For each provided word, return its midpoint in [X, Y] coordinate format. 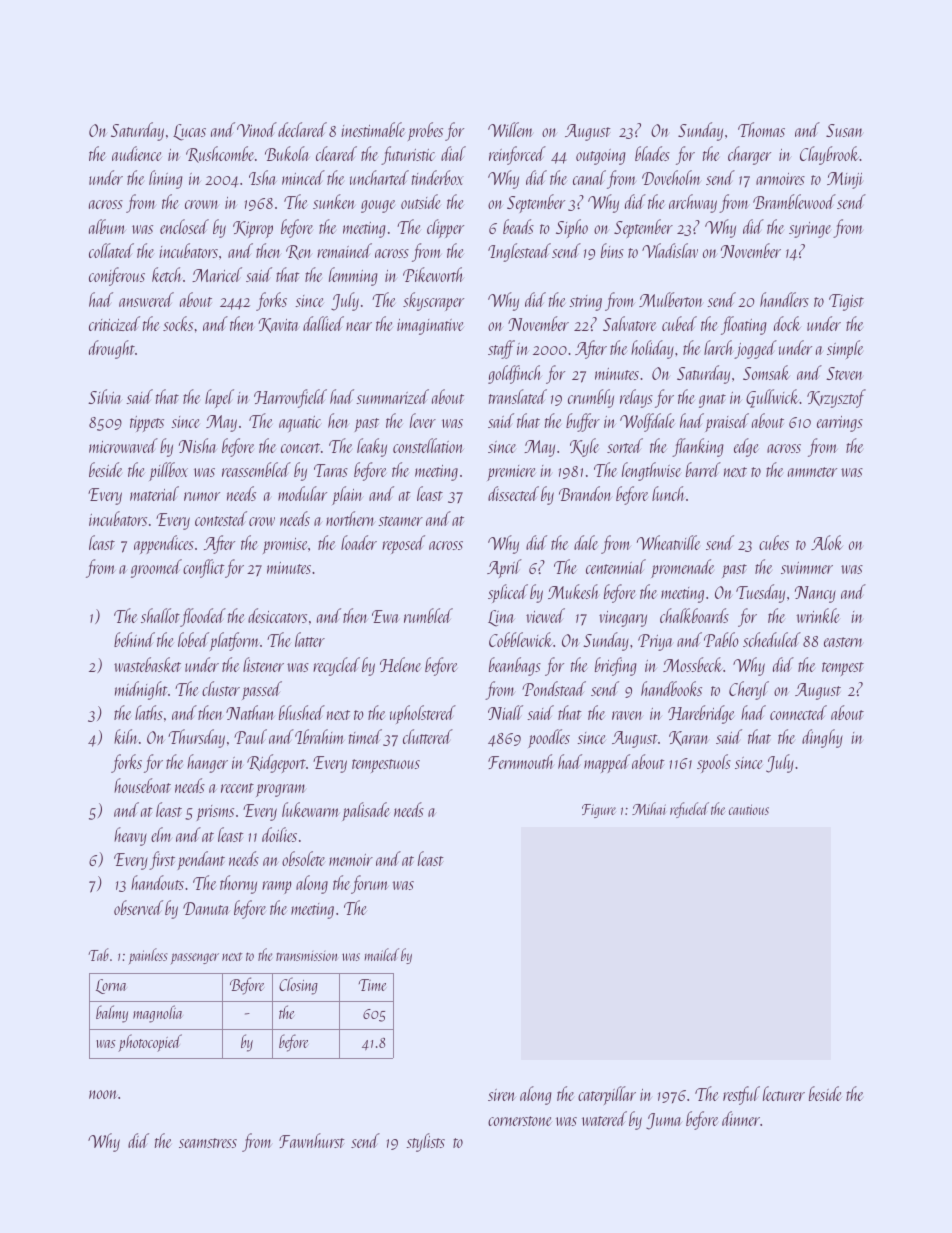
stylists [425, 1142]
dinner [741, 1118]
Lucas [189, 132]
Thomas [761, 129]
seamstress [208, 1143]
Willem [510, 129]
